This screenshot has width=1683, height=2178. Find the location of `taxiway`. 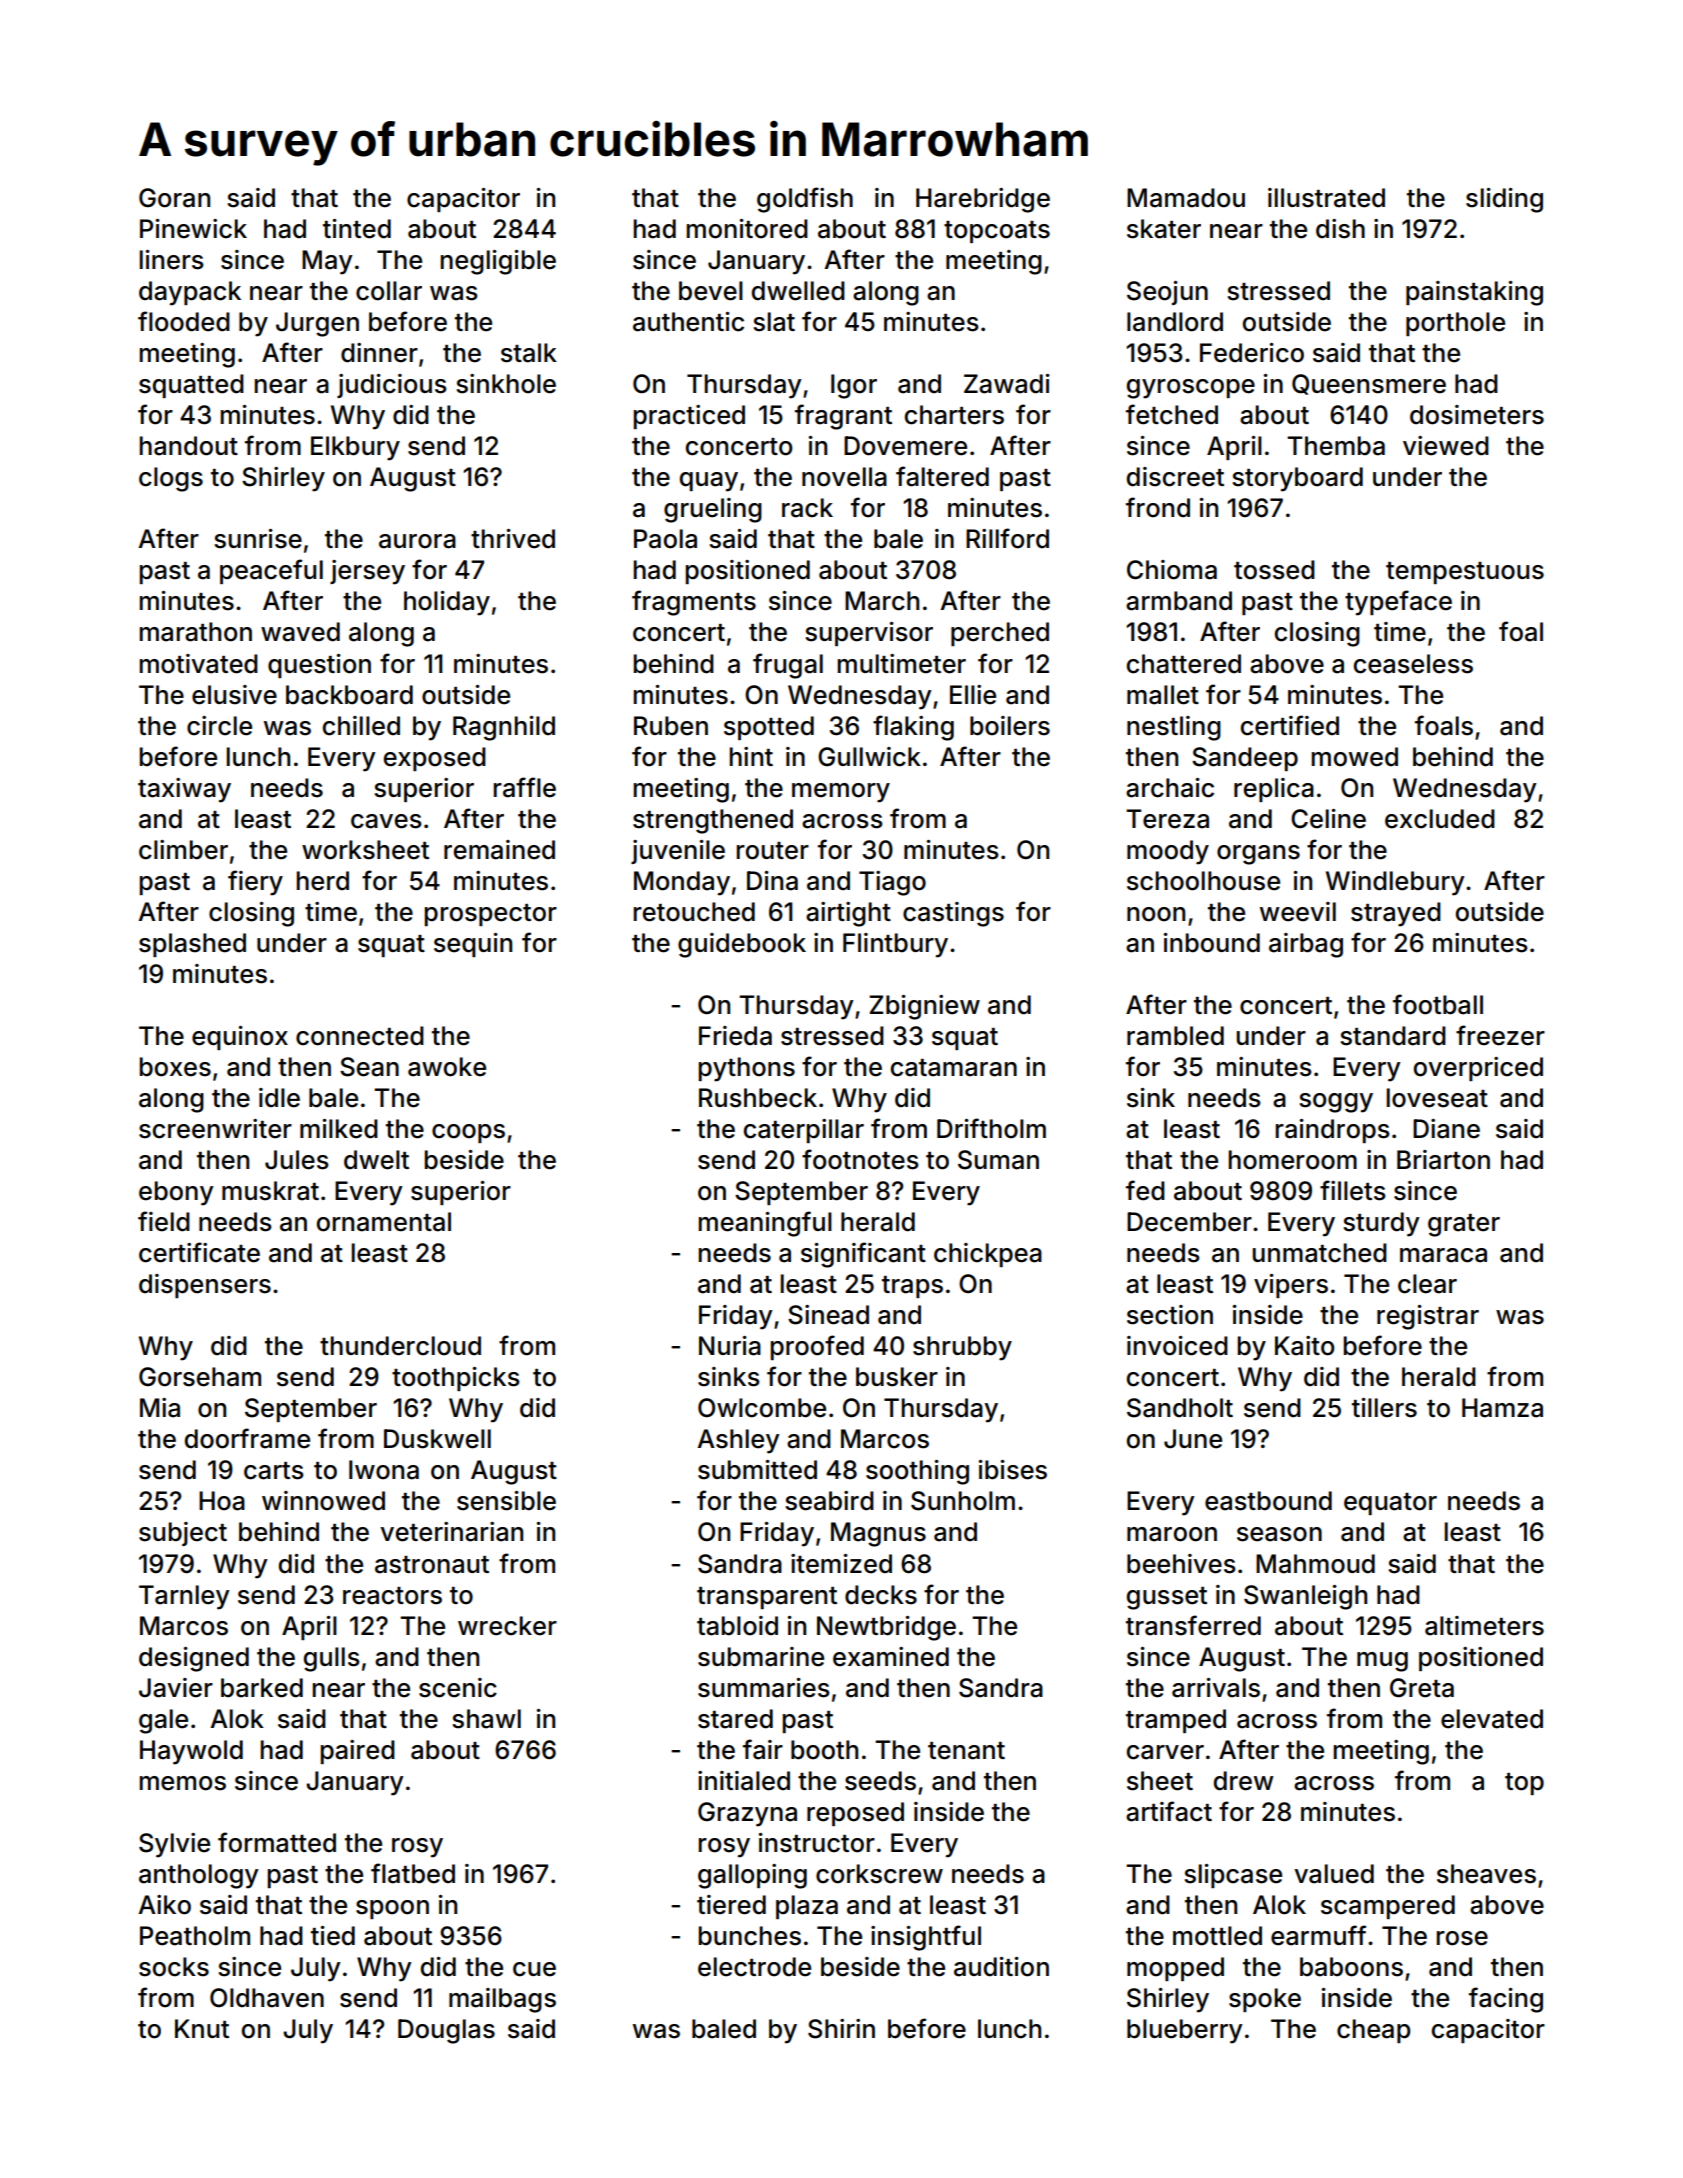

taxiway is located at coordinates (184, 790).
